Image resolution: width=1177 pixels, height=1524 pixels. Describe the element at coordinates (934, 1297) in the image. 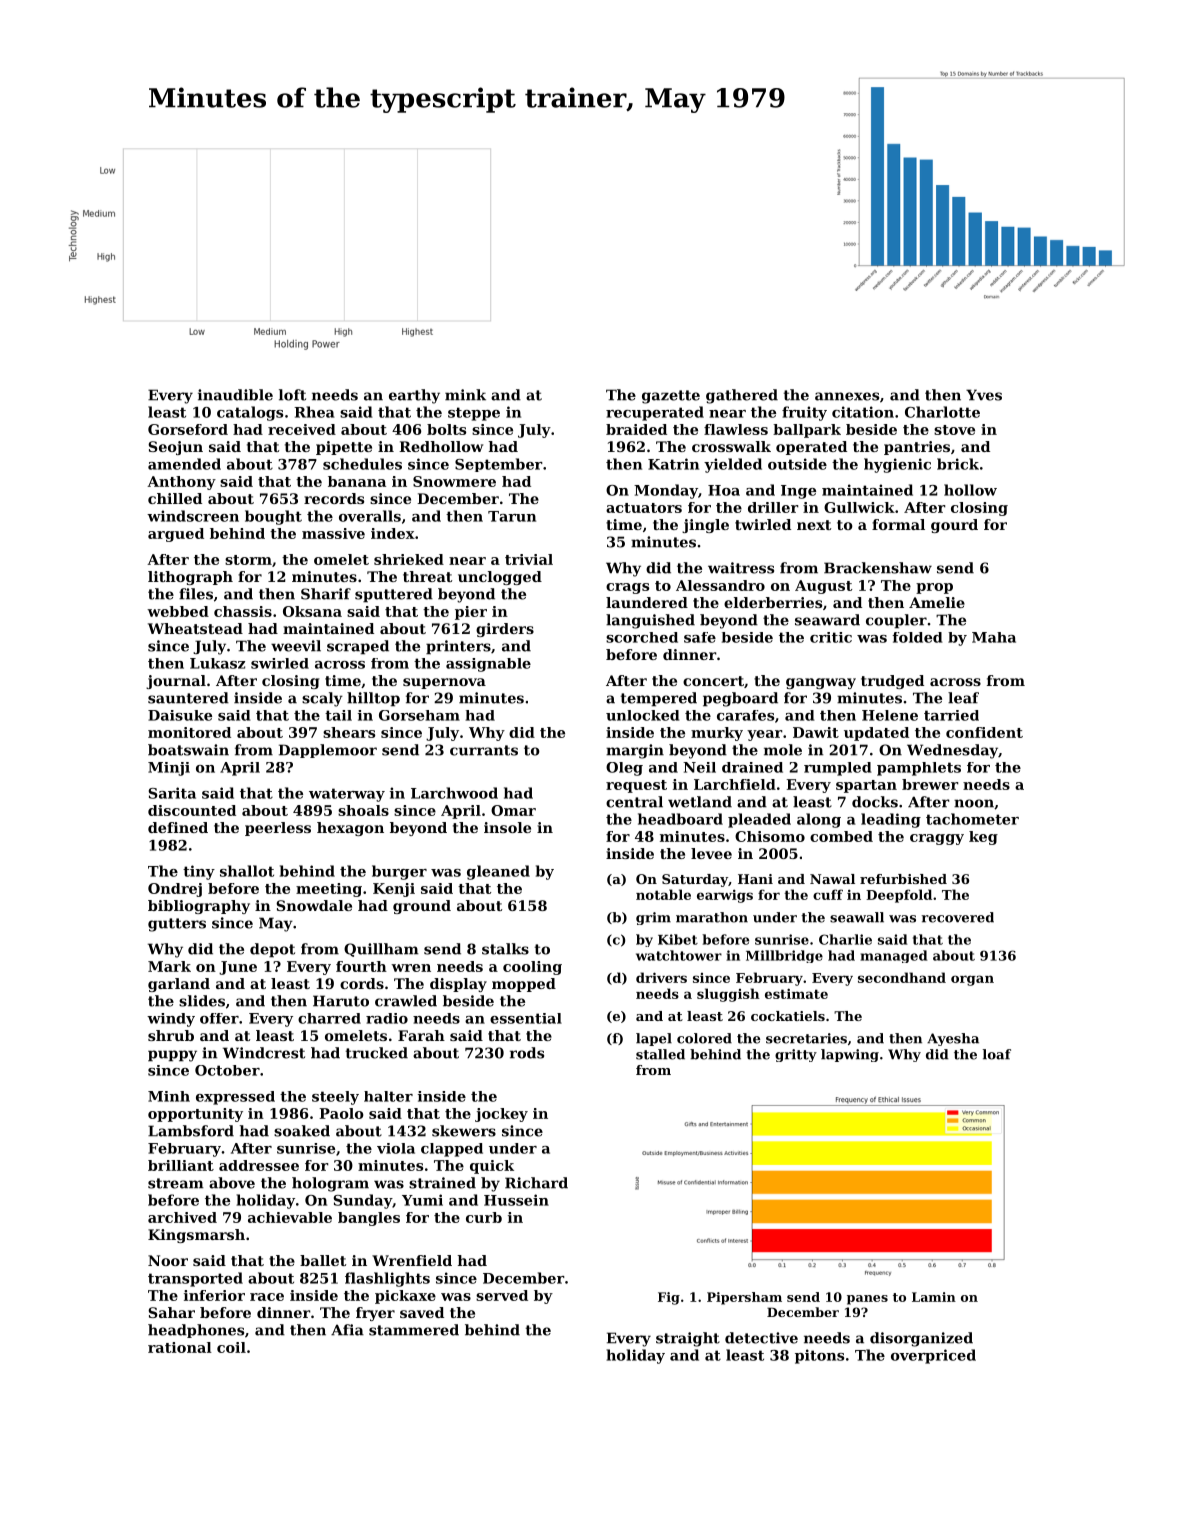

I see `Lamin` at that location.
